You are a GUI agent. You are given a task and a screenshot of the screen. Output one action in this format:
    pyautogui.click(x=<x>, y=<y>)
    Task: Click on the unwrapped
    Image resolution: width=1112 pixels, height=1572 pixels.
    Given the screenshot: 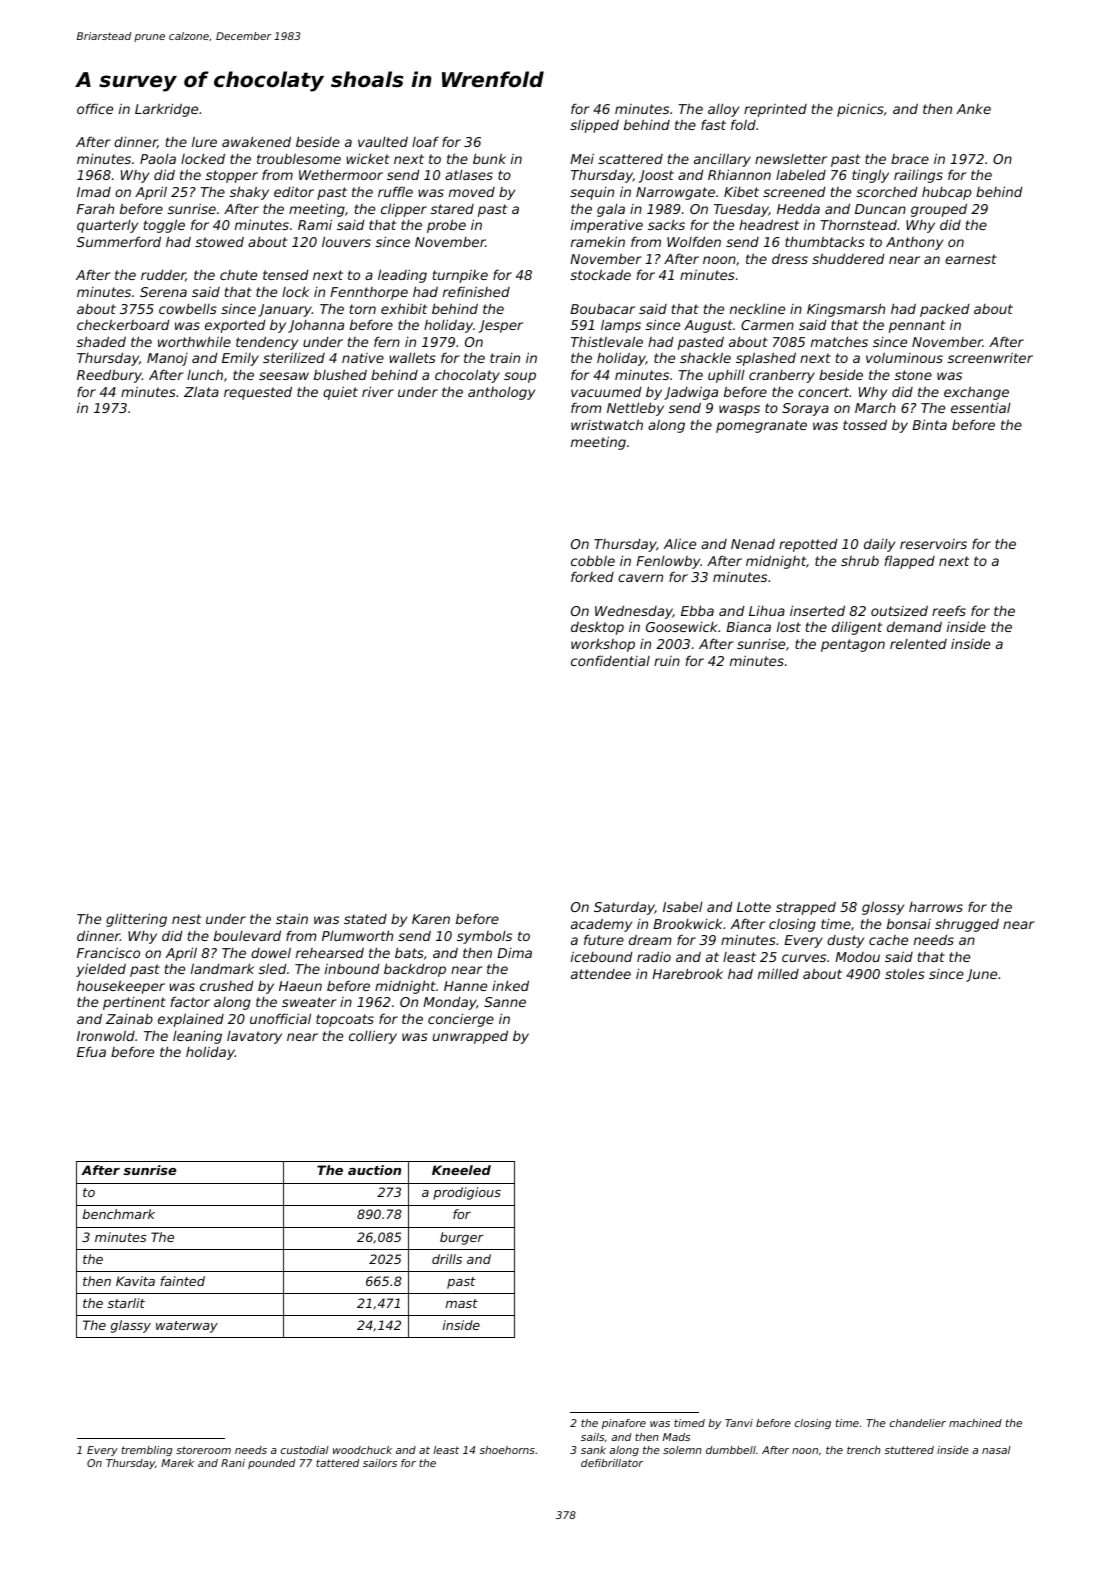 What is the action you would take?
    pyautogui.click(x=470, y=1037)
